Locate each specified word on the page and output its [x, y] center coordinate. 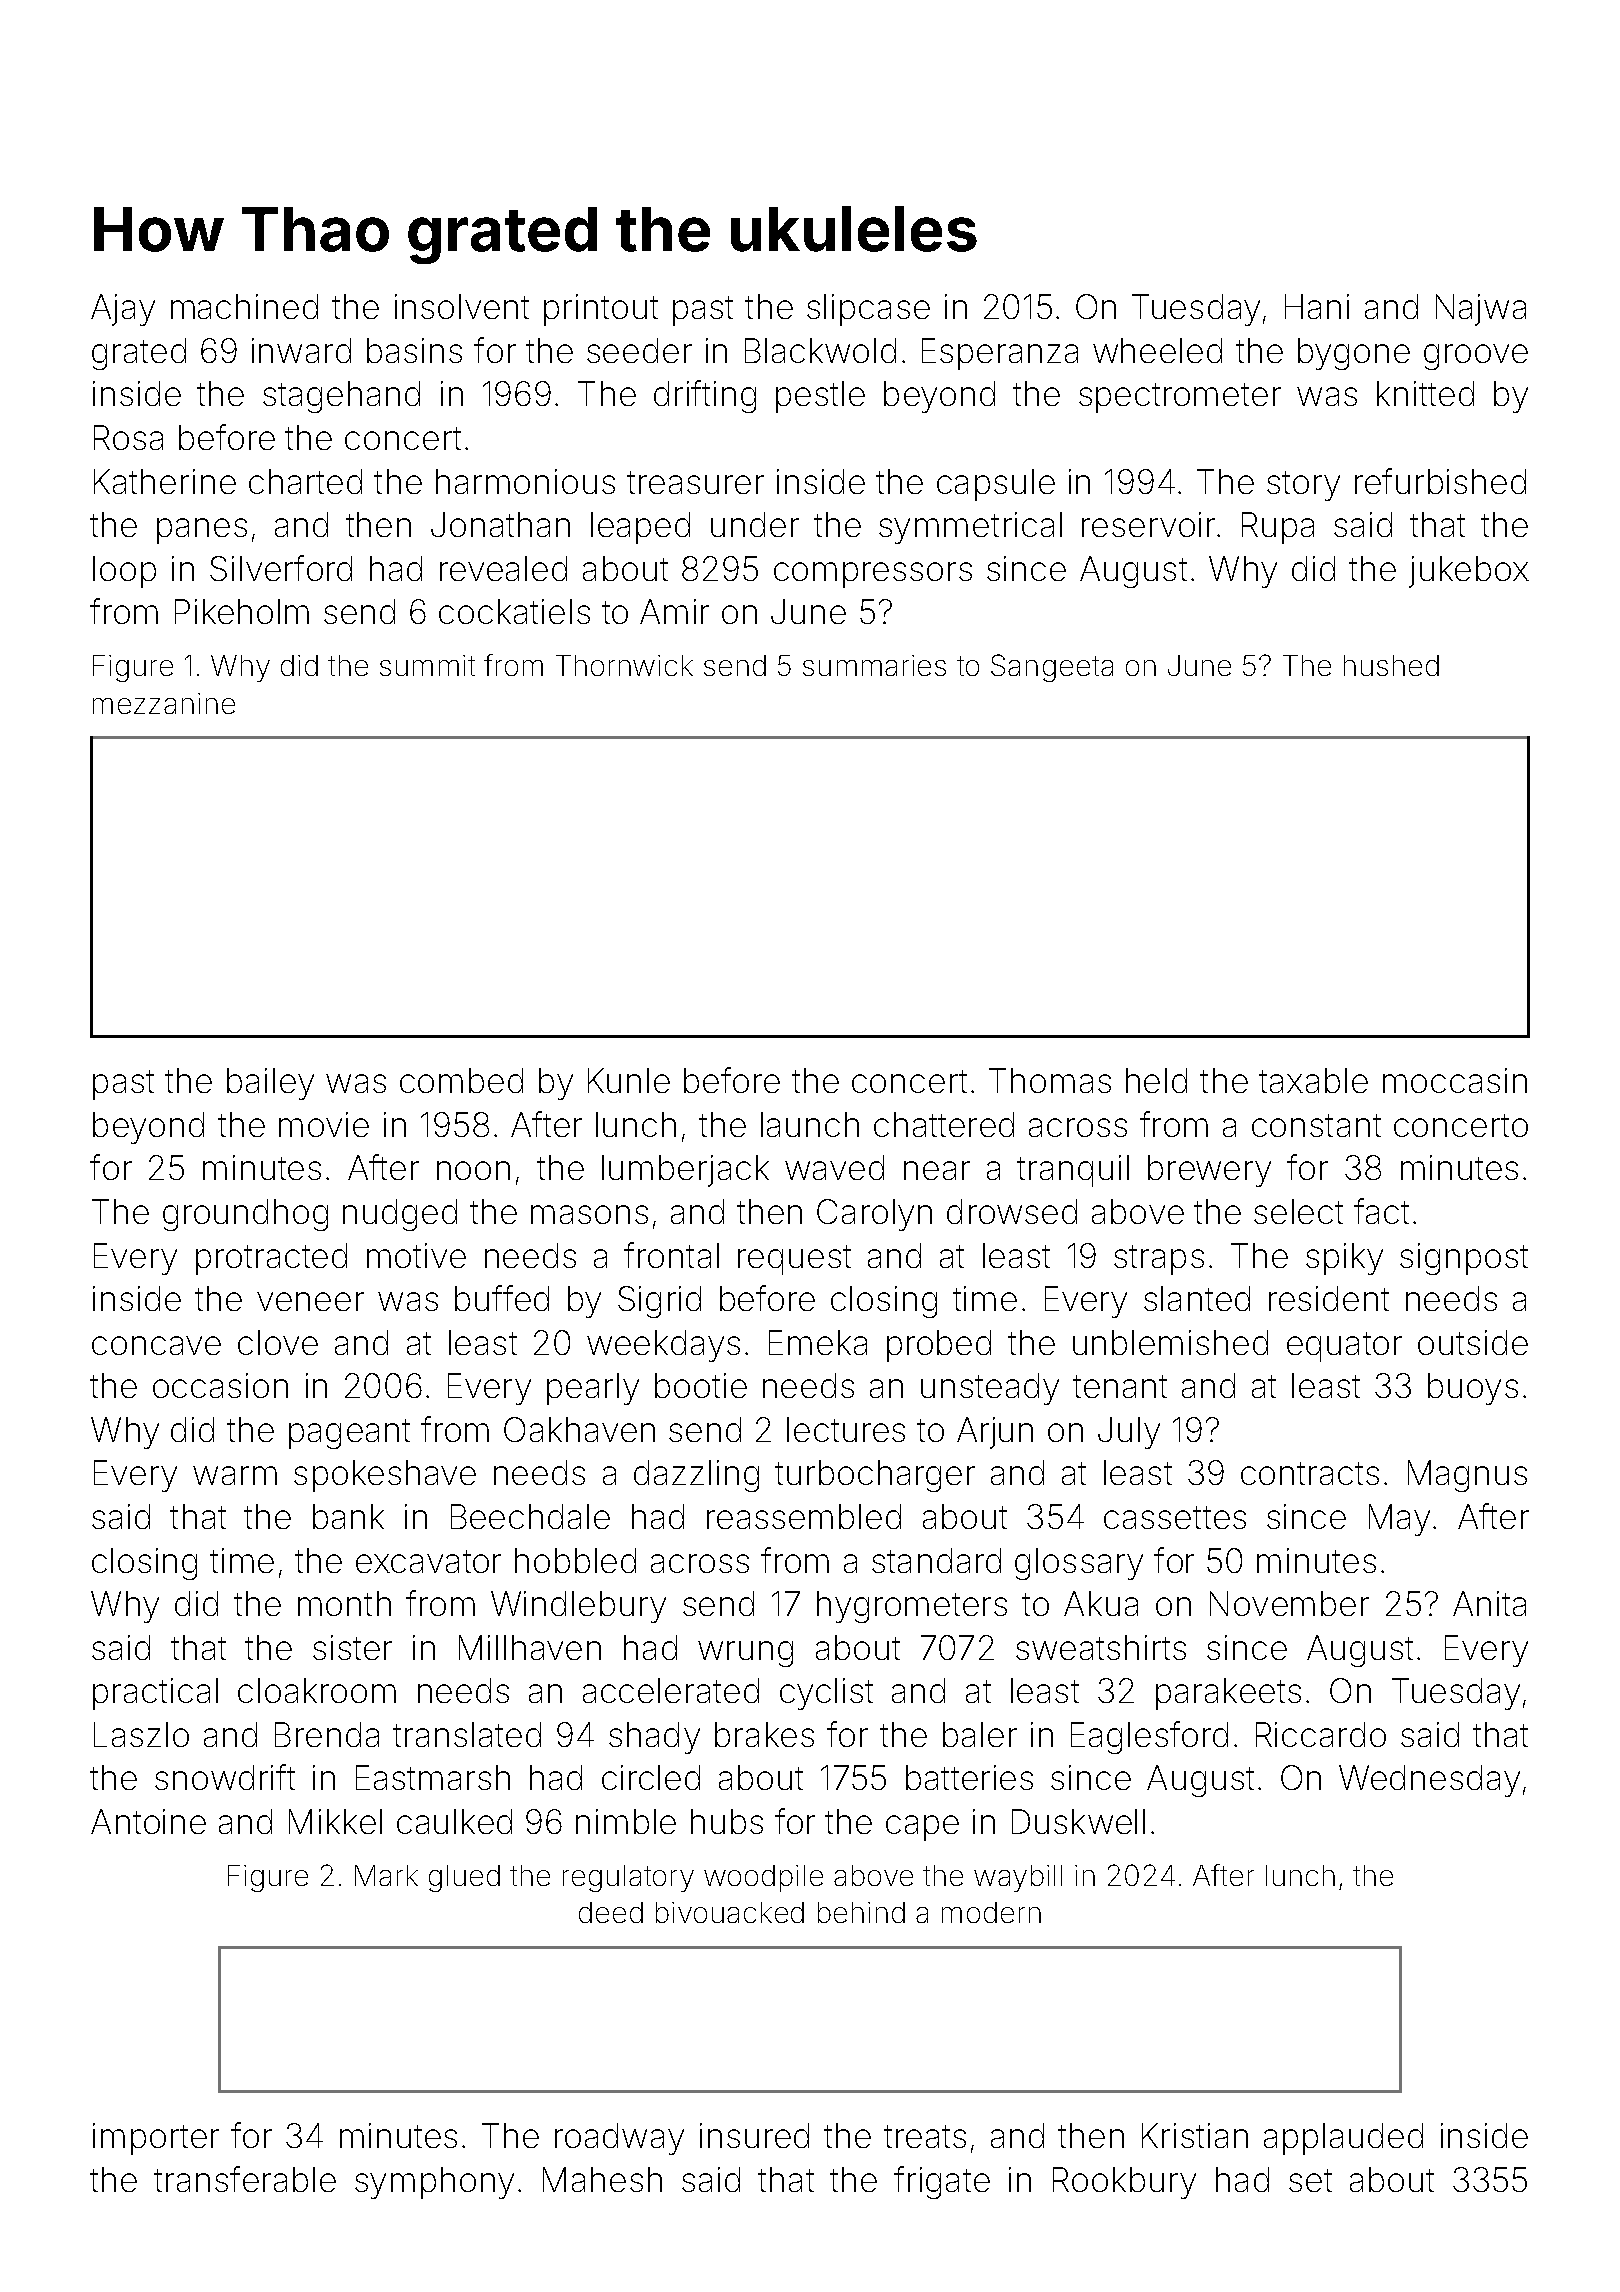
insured [754, 2135]
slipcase [868, 310]
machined [244, 306]
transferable [245, 2179]
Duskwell [1078, 1821]
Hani [1317, 306]
